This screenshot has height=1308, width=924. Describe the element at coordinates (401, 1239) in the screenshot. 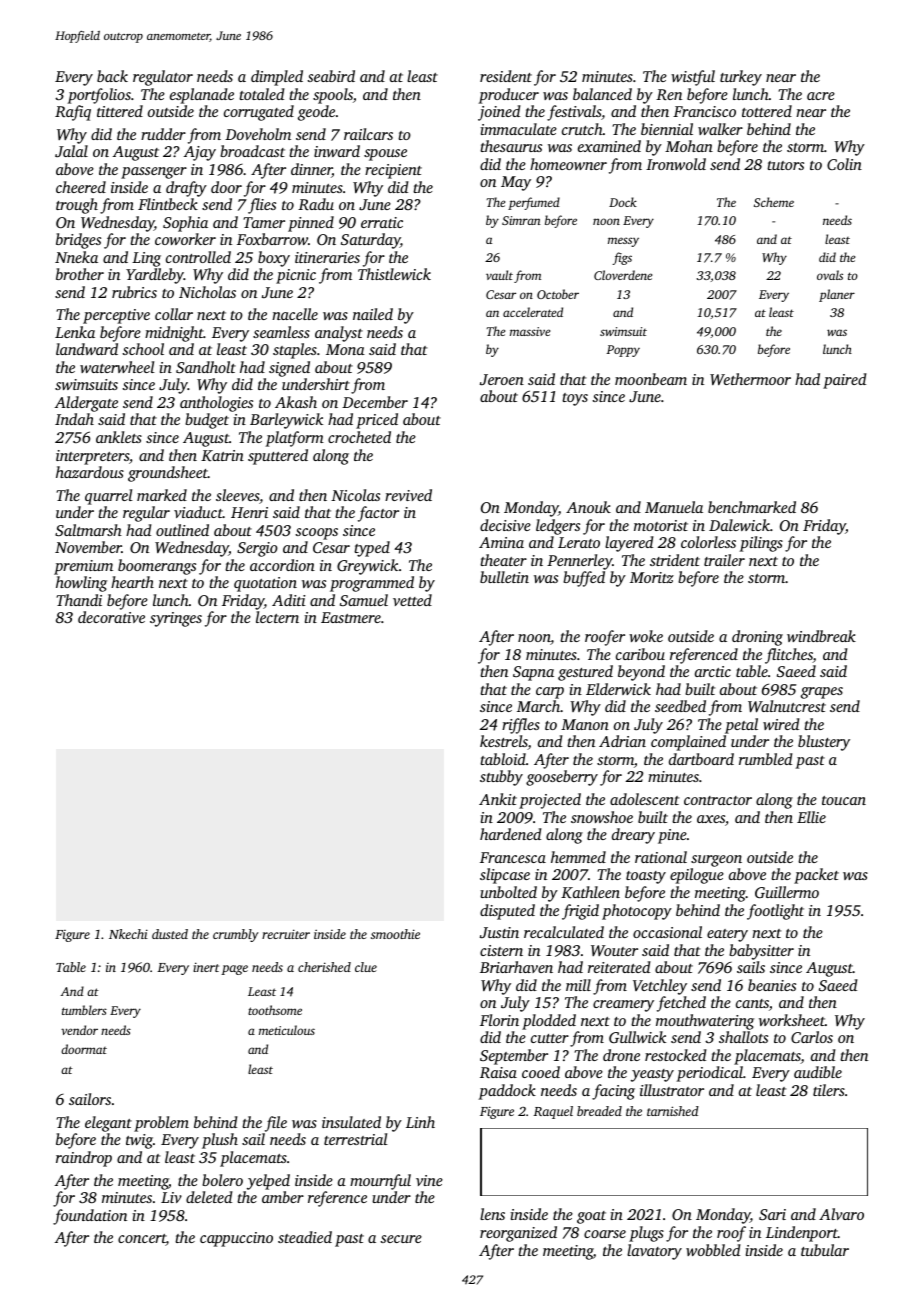

I see `secure` at that location.
